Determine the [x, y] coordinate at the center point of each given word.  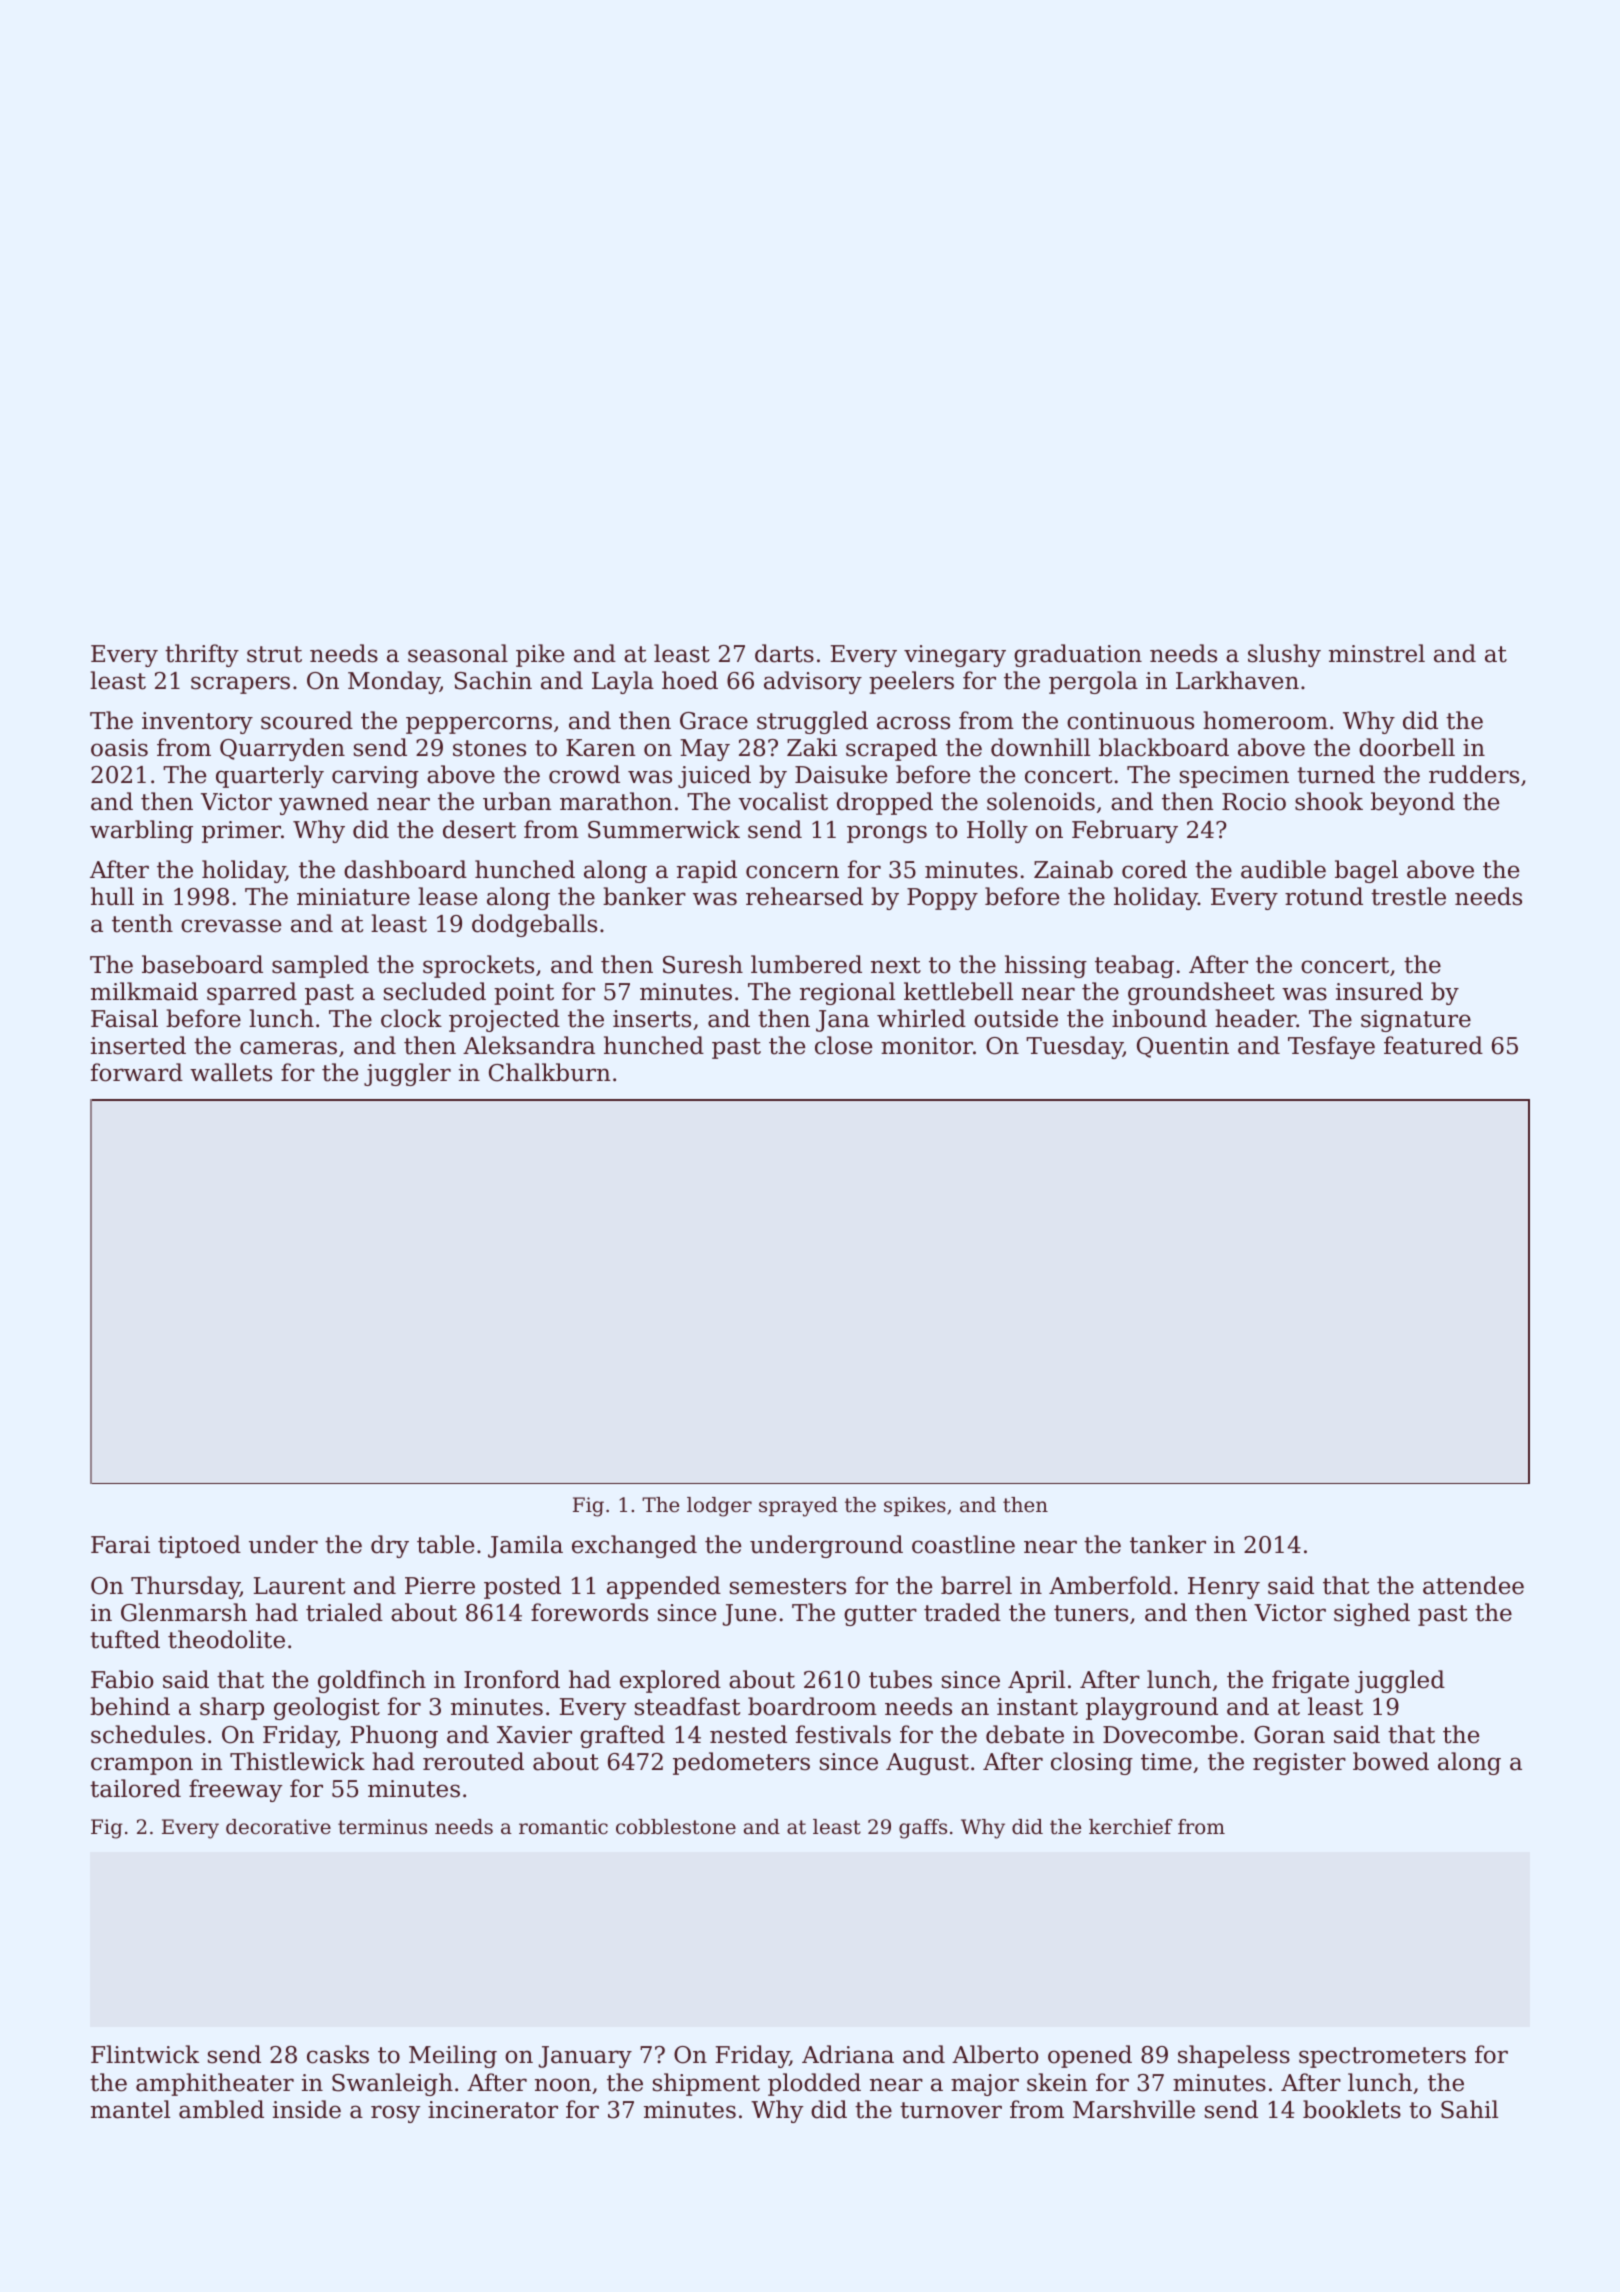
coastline [963, 1544]
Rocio [1254, 802]
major [985, 2085]
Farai [120, 1545]
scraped [891, 749]
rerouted [473, 1761]
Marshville [1134, 2109]
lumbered [806, 964]
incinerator [493, 2110]
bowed [1391, 1761]
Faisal [124, 1018]
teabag [1134, 966]
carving [375, 777]
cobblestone [676, 1827]
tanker [1168, 1544]
